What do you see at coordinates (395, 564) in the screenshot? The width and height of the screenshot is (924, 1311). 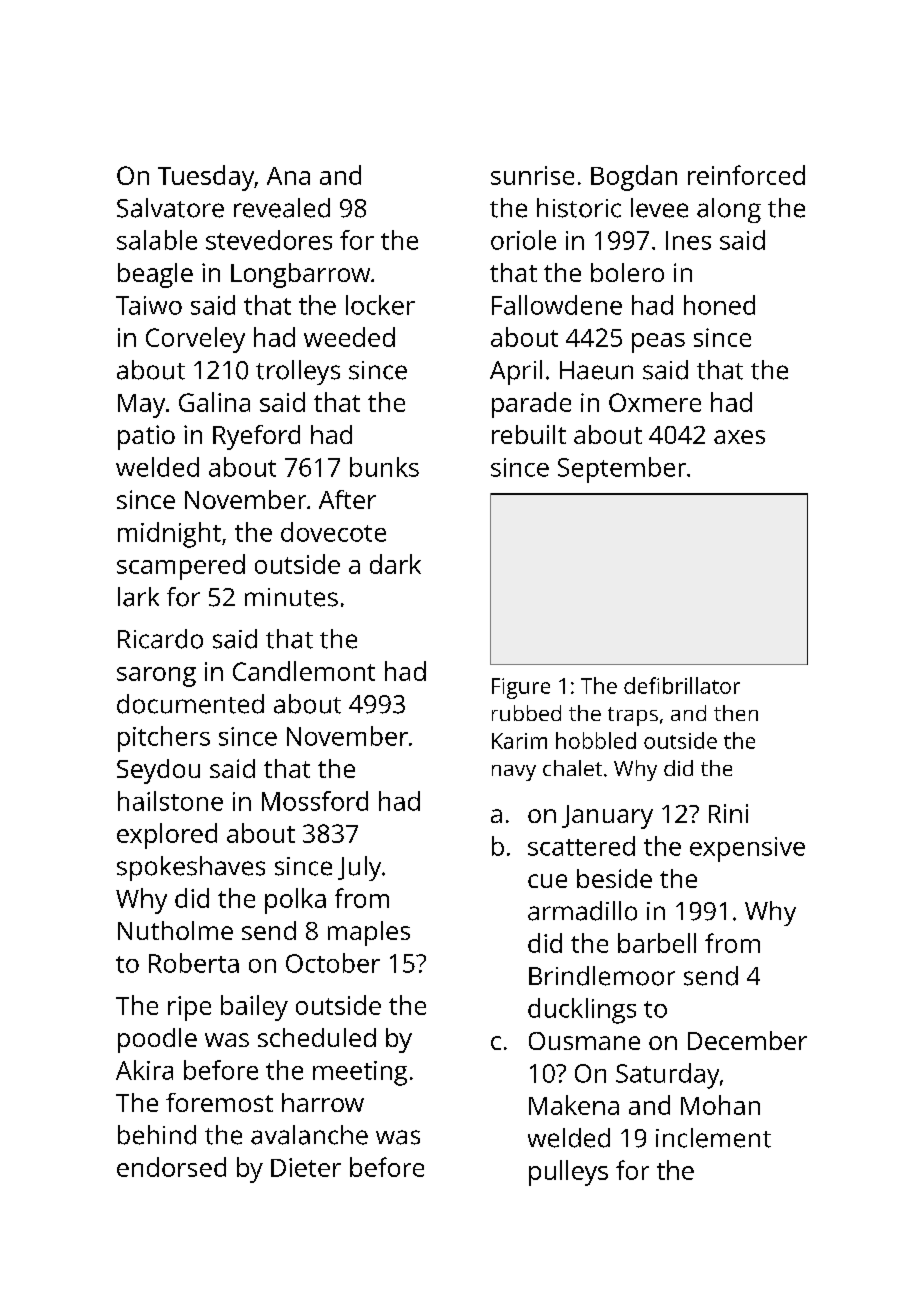 I see `dark` at bounding box center [395, 564].
